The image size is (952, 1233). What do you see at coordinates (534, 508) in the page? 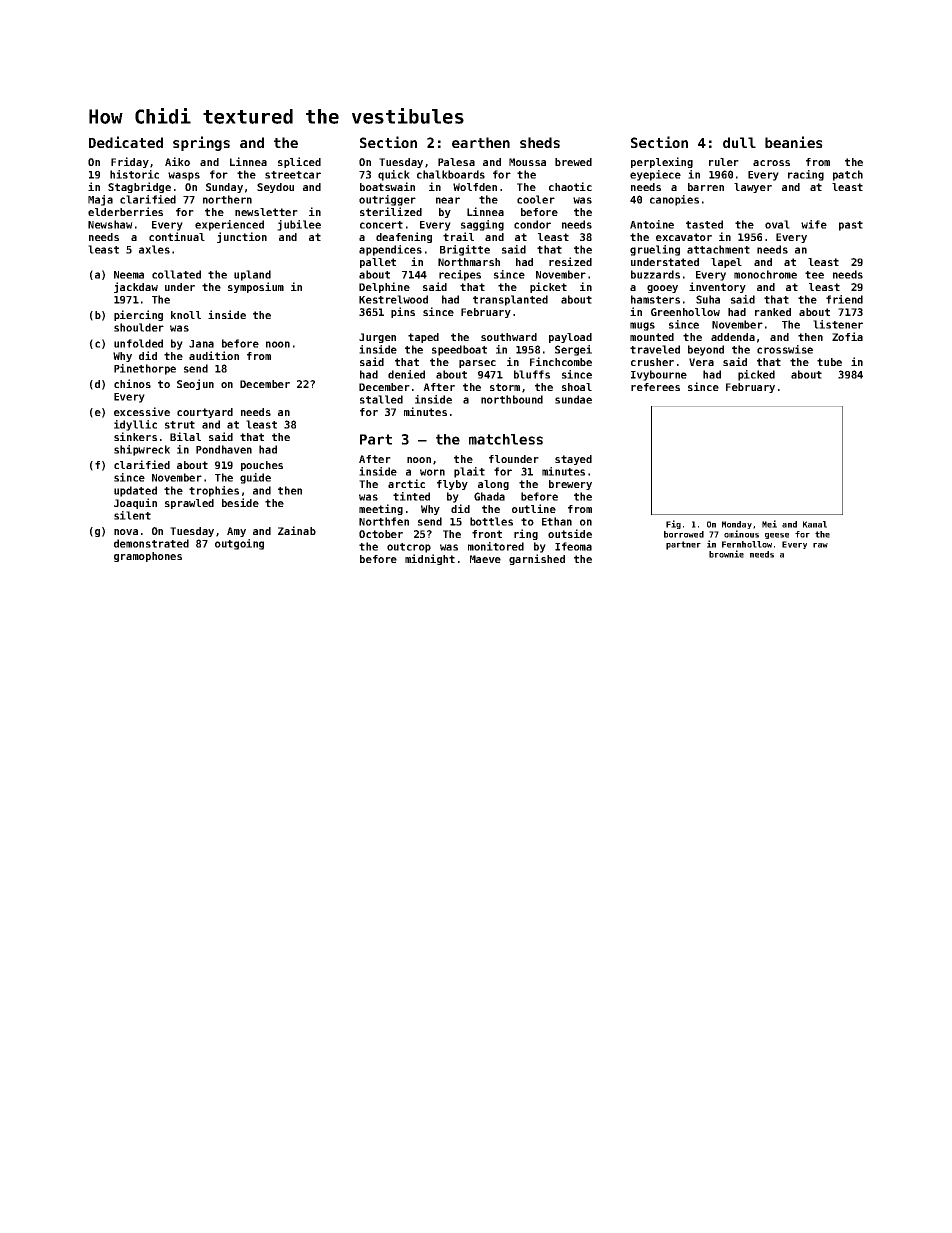
I see `outline` at bounding box center [534, 508].
